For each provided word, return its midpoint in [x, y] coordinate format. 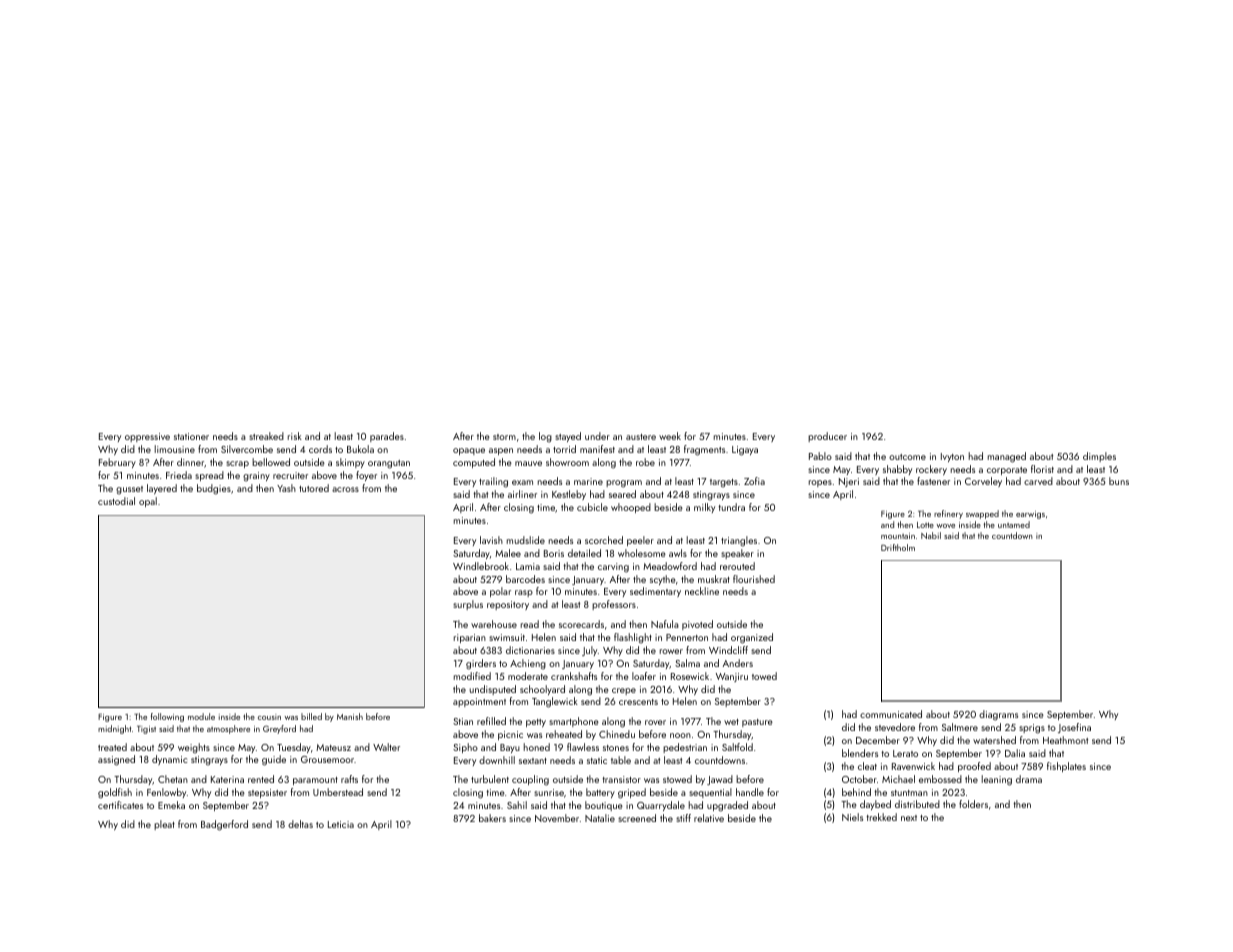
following [167, 717]
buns [1119, 481]
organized [752, 638]
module [201, 716]
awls [678, 553]
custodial [116, 501]
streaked [266, 436]
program [624, 484]
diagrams [998, 715]
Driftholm [898, 547]
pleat [164, 825]
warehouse [494, 624]
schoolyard [542, 690]
